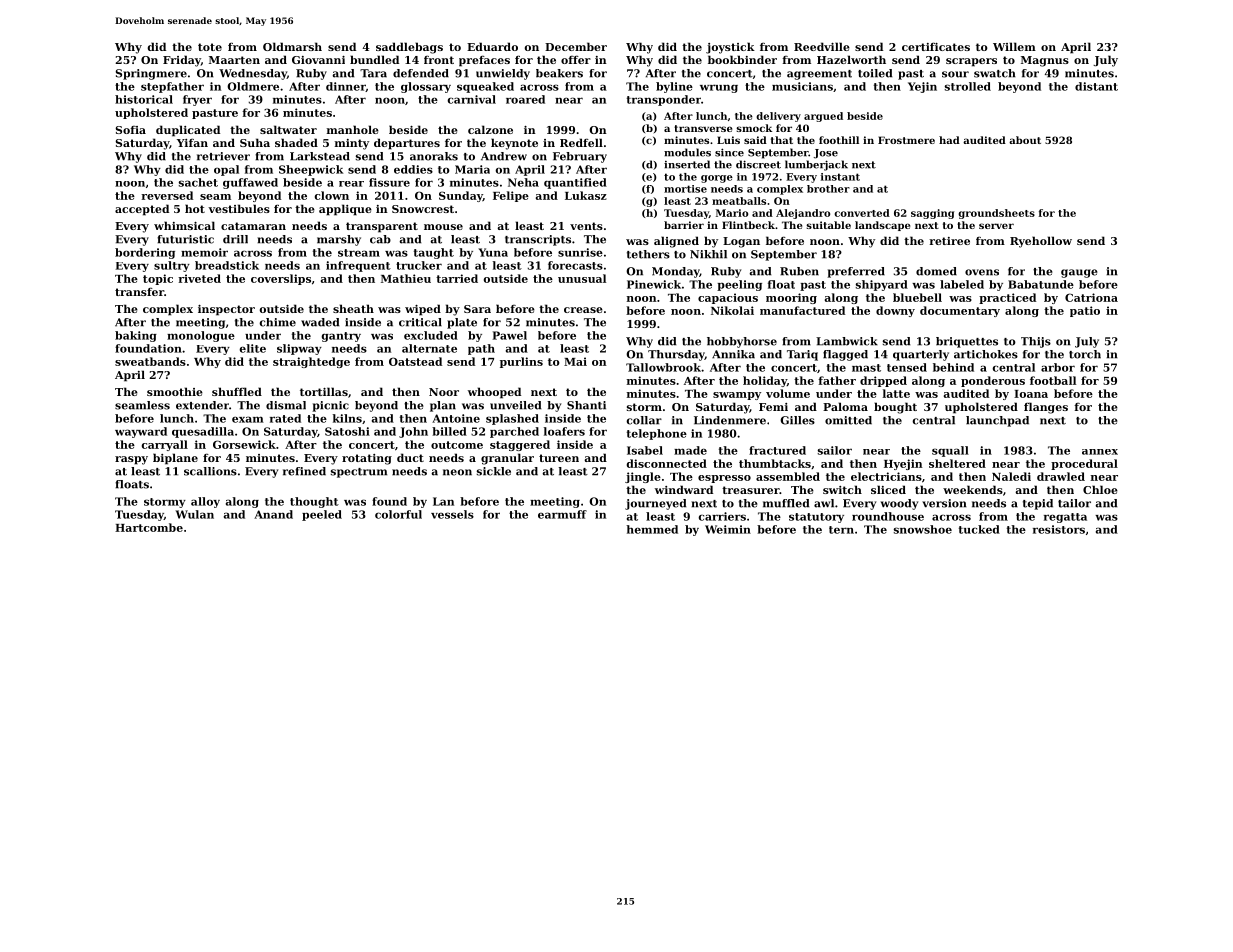 The image size is (1233, 952). Describe the element at coordinates (175, 391) in the screenshot. I see `smoothie` at that location.
